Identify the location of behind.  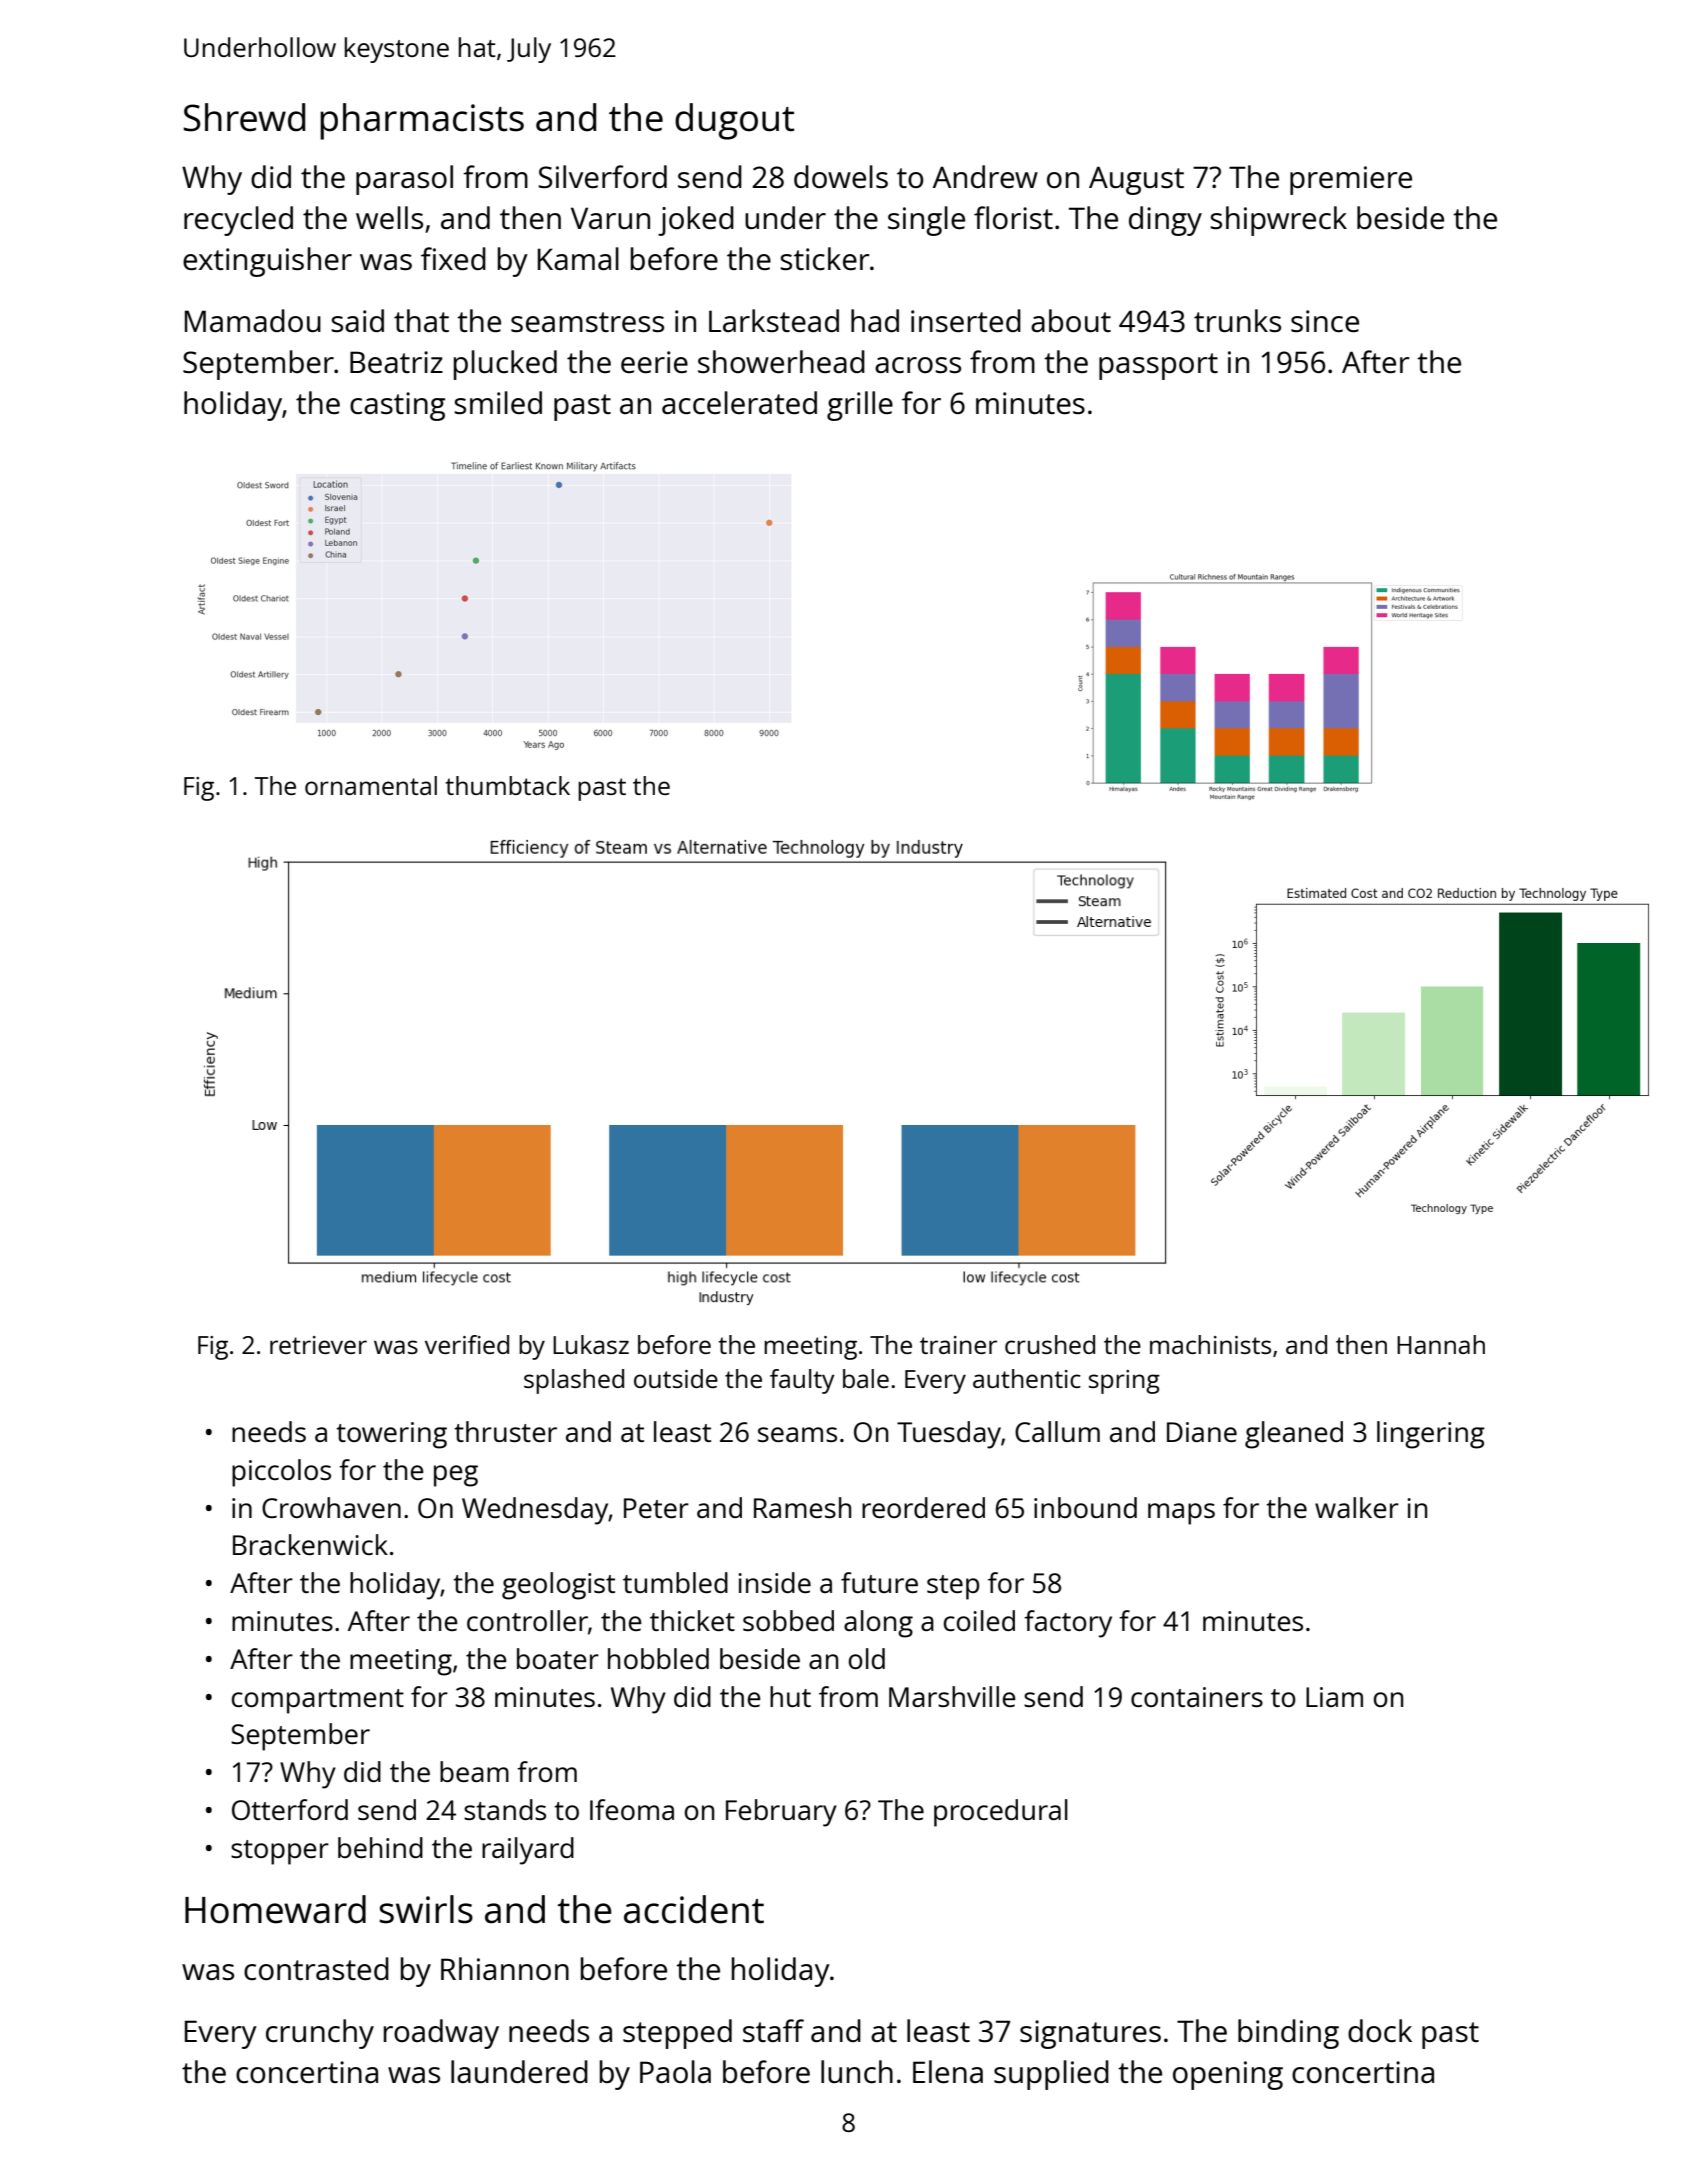
(380, 1847).
